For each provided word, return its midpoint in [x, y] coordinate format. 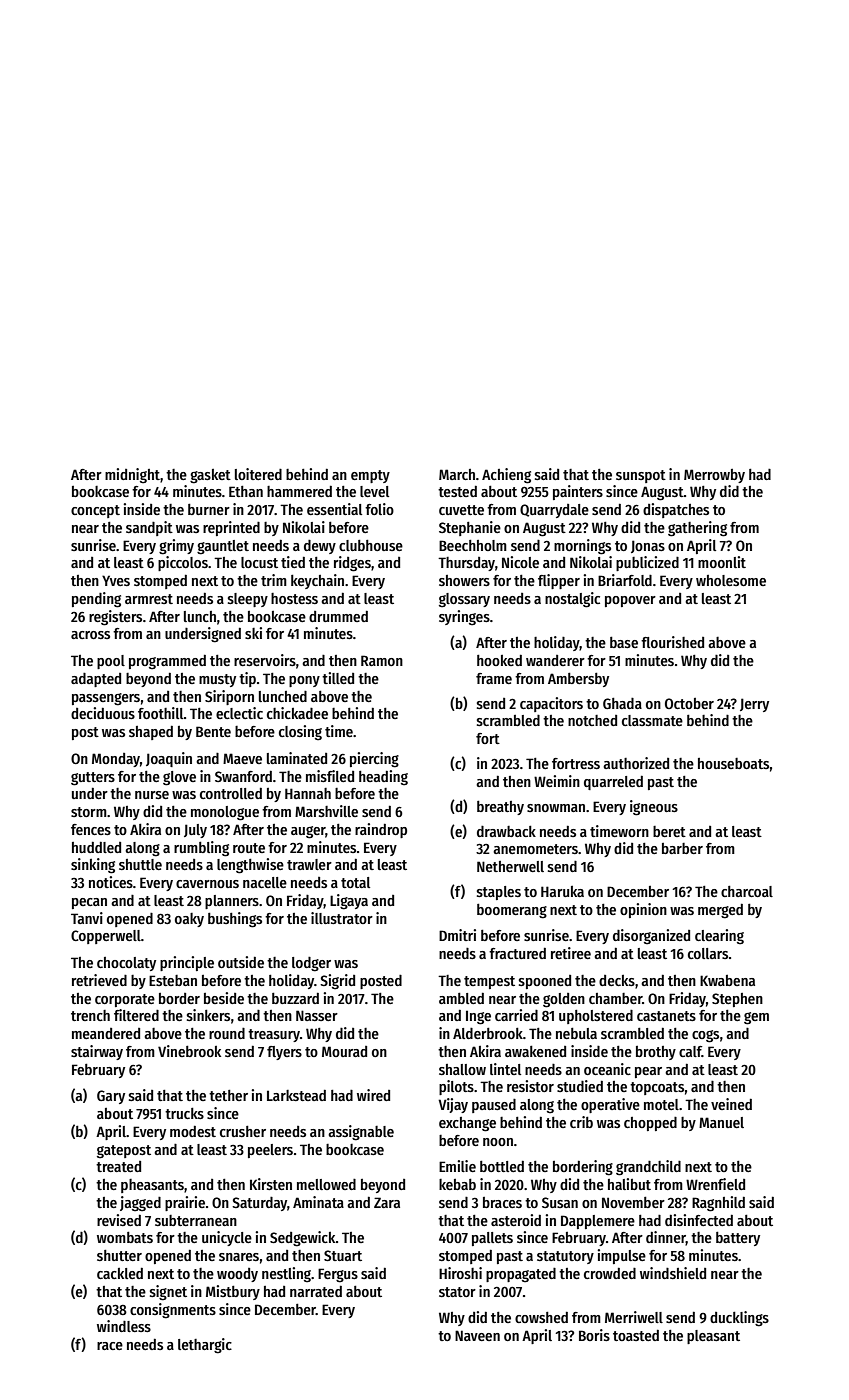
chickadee [297, 713]
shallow [462, 1069]
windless [124, 1326]
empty [370, 476]
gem [756, 1018]
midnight [132, 476]
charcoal [747, 891]
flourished [672, 642]
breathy [500, 808]
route [249, 848]
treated [118, 1166]
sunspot [641, 476]
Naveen [477, 1335]
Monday [116, 760]
